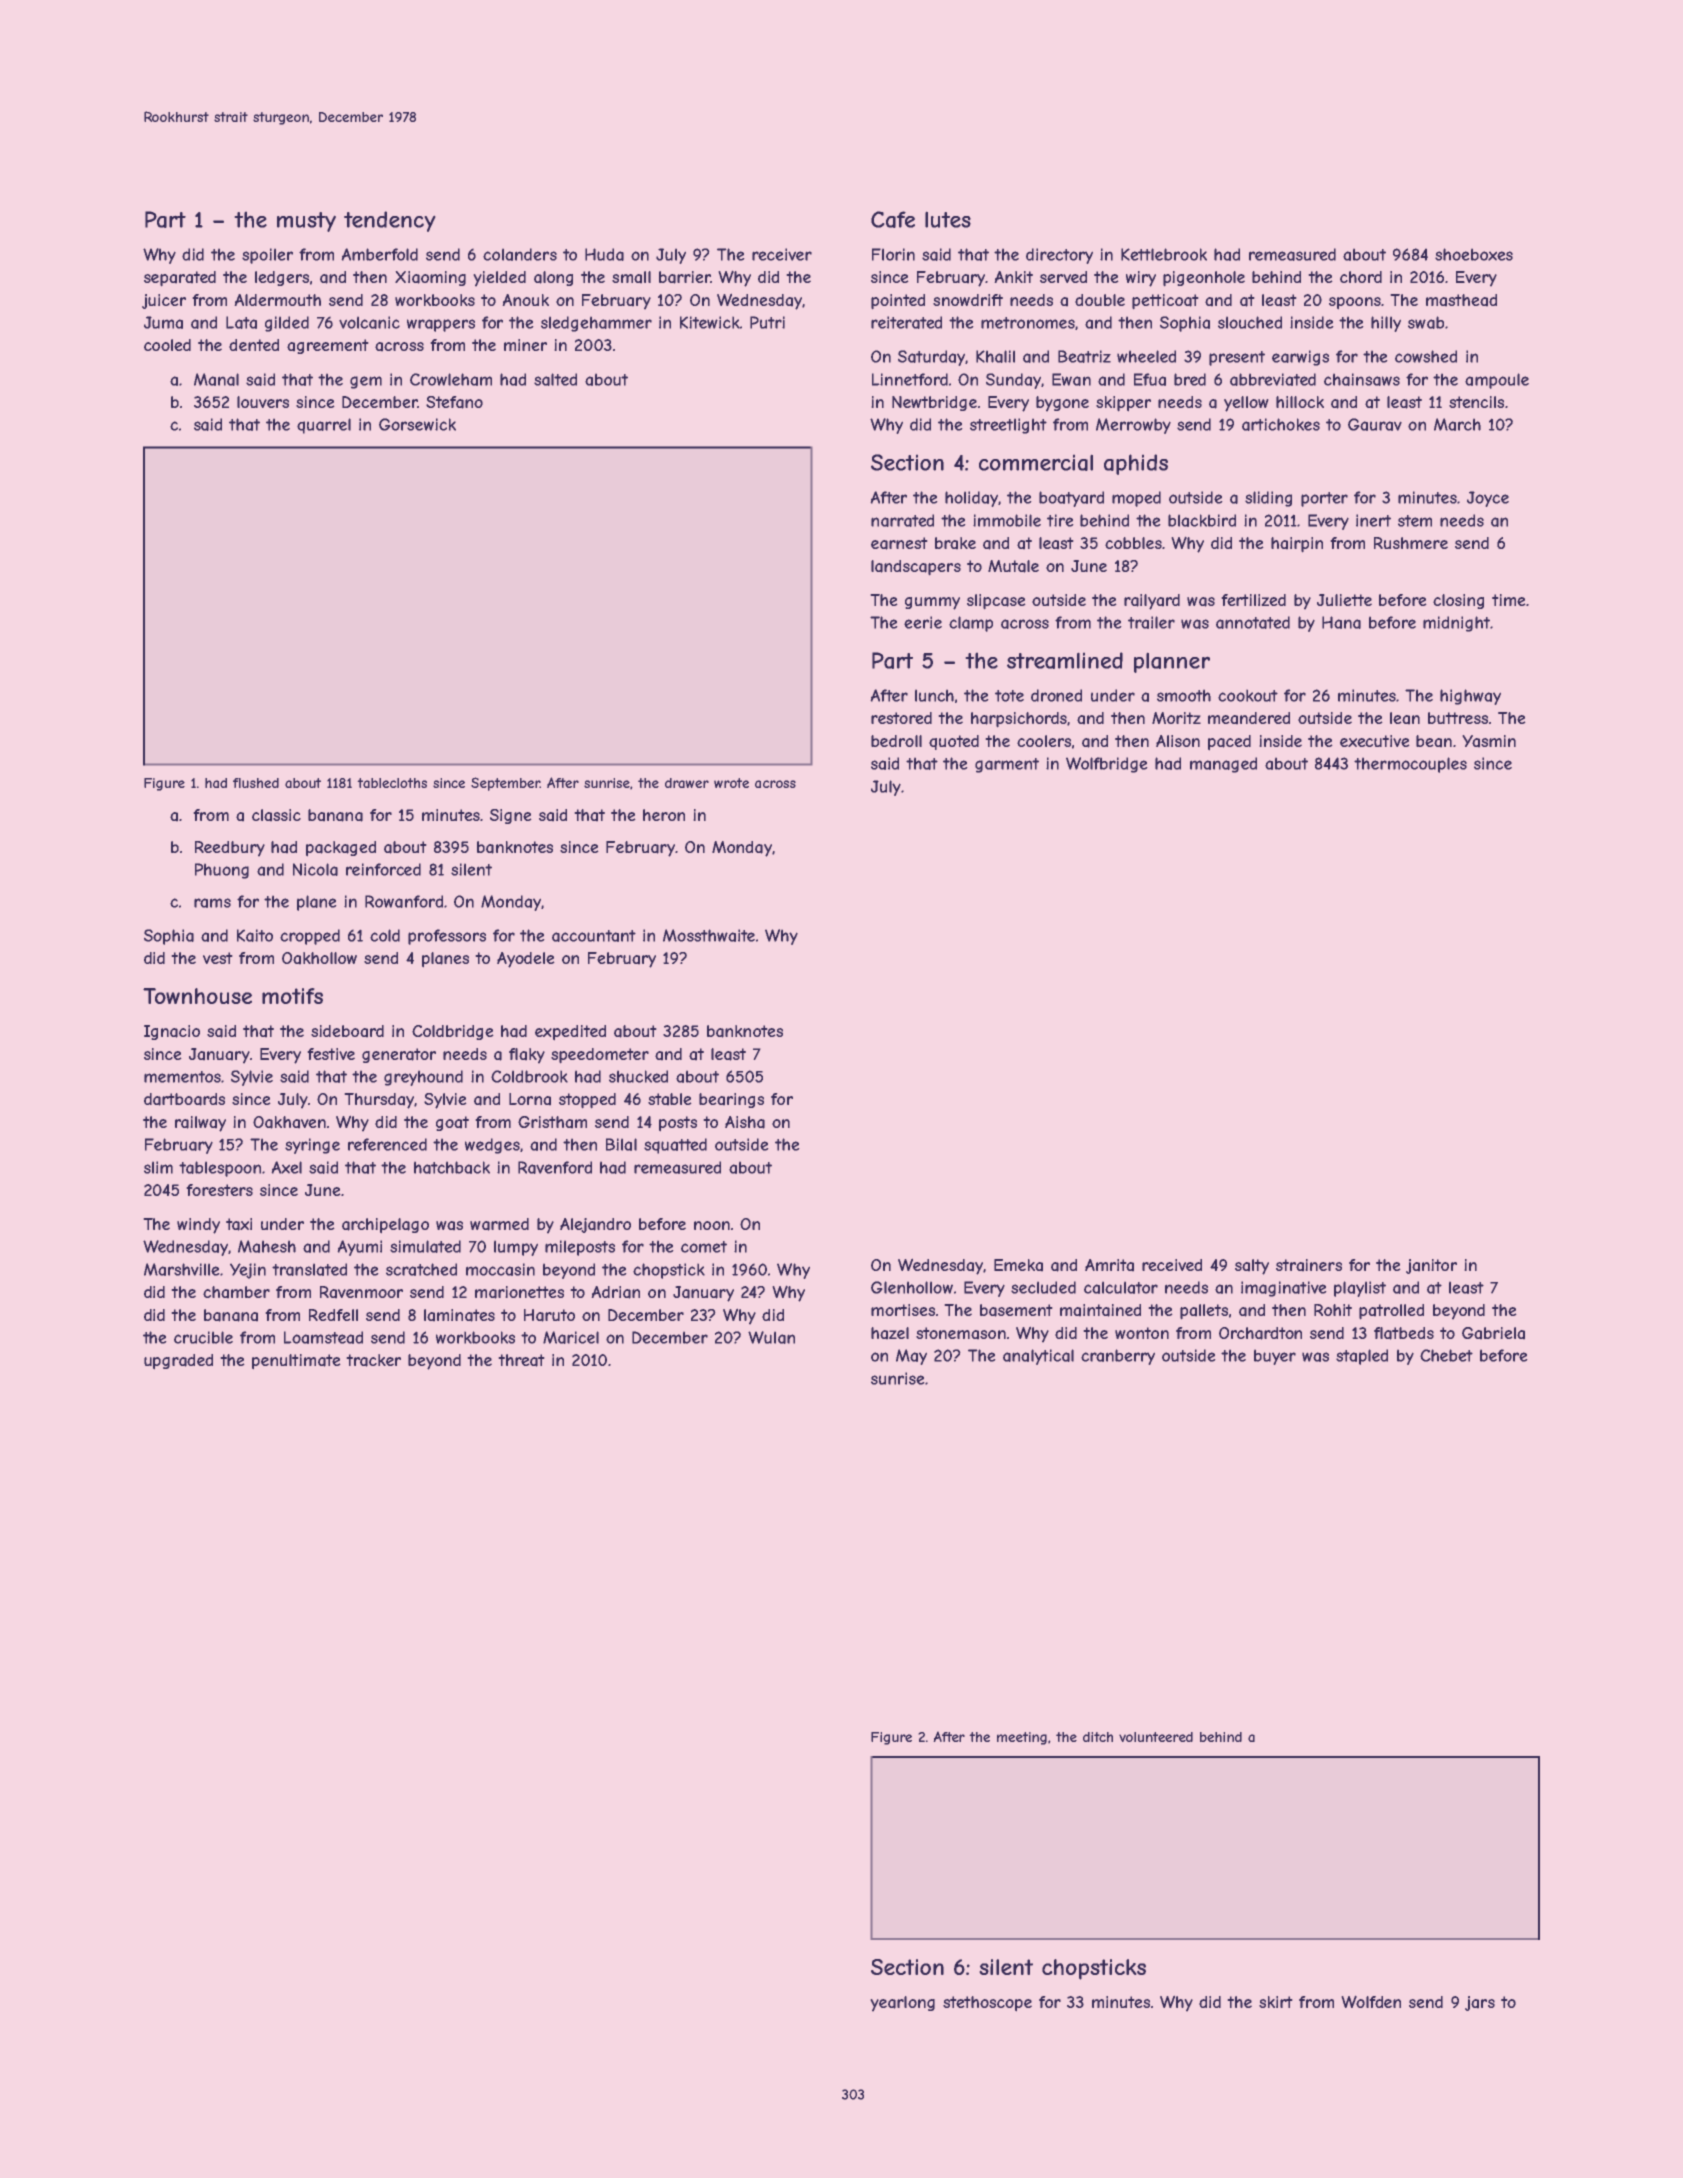  Describe the element at coordinates (903, 2003) in the image. I see `yearlong` at that location.
